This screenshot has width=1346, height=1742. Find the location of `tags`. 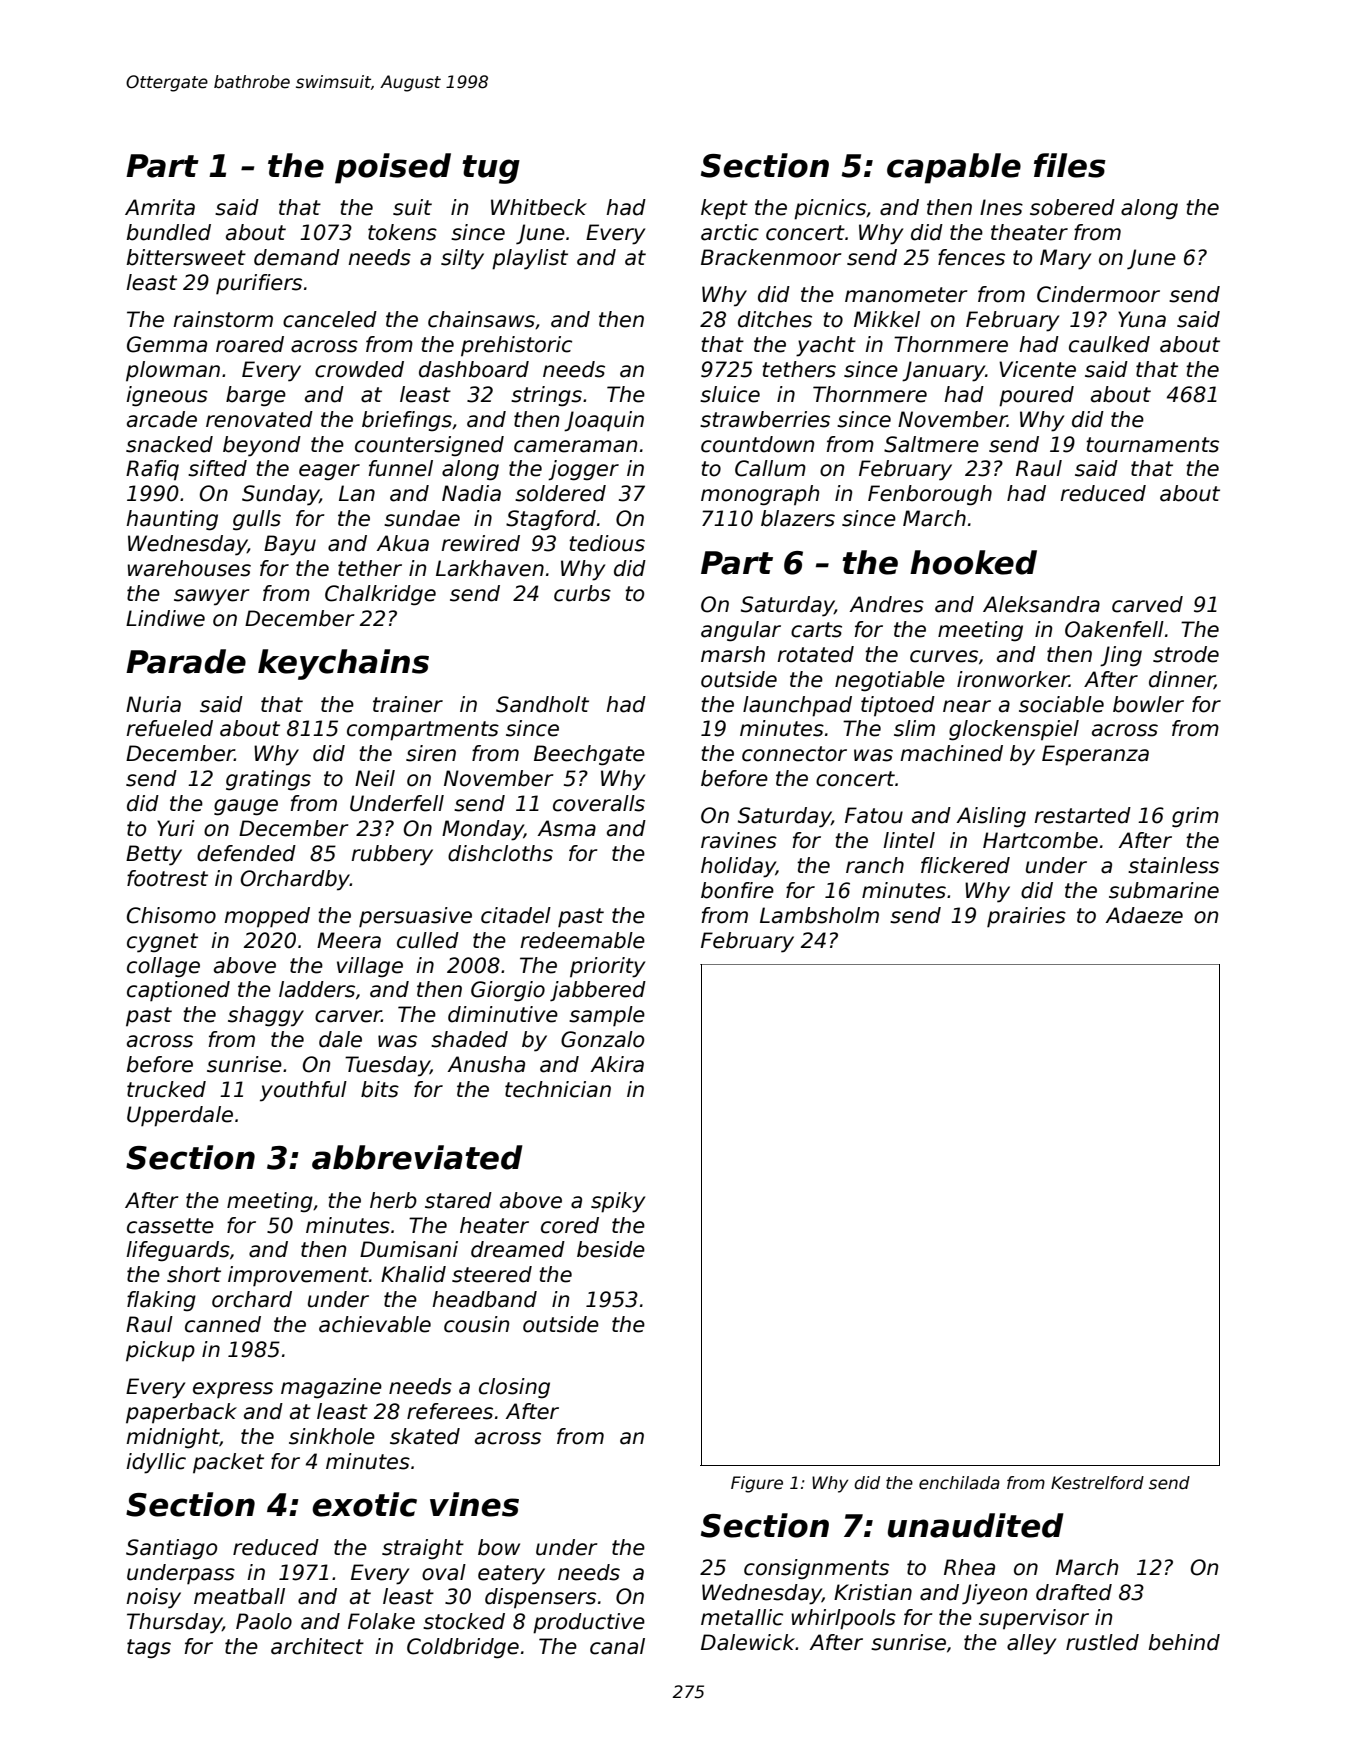

tags is located at coordinates (149, 1649).
